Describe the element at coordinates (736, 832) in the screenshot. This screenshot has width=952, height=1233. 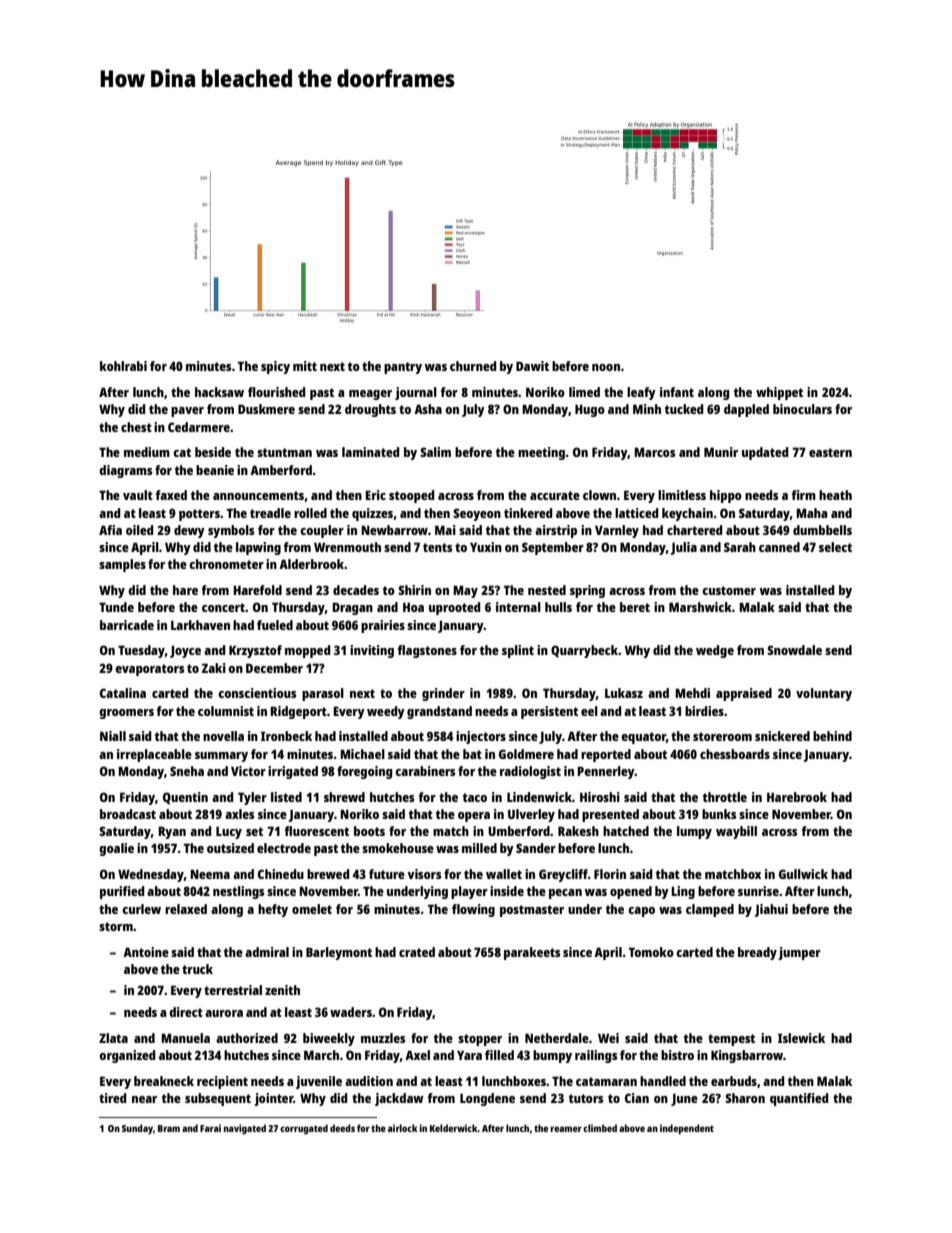
I see `waybill` at that location.
